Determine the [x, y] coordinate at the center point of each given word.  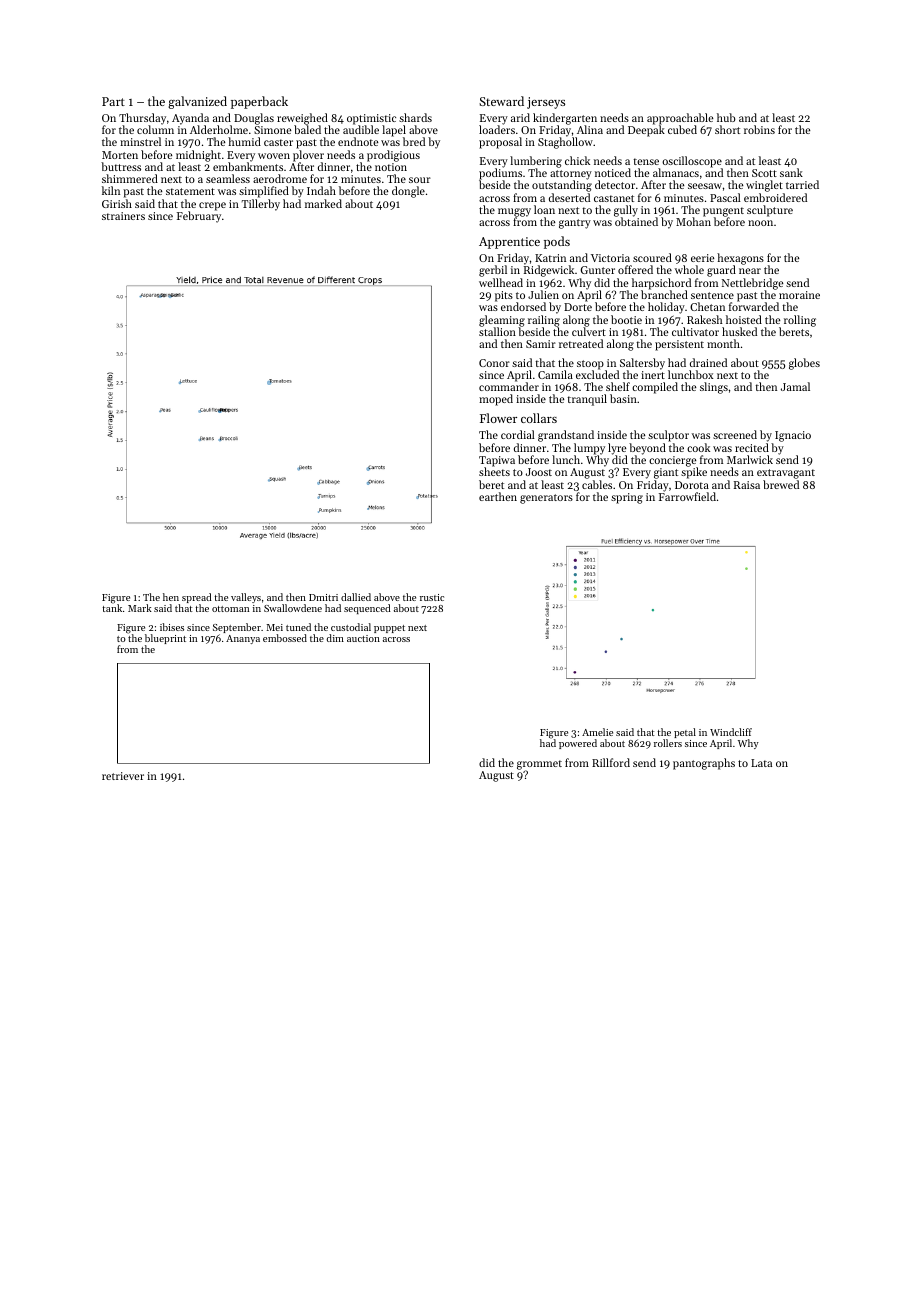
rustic [432, 597]
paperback [259, 102]
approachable [680, 119]
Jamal [795, 386]
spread [197, 598]
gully [626, 211]
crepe [212, 206]
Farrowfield [687, 496]
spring [627, 498]
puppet [389, 629]
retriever [123, 776]
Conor [494, 363]
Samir [541, 344]
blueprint [165, 639]
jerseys [546, 103]
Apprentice [509, 243]
